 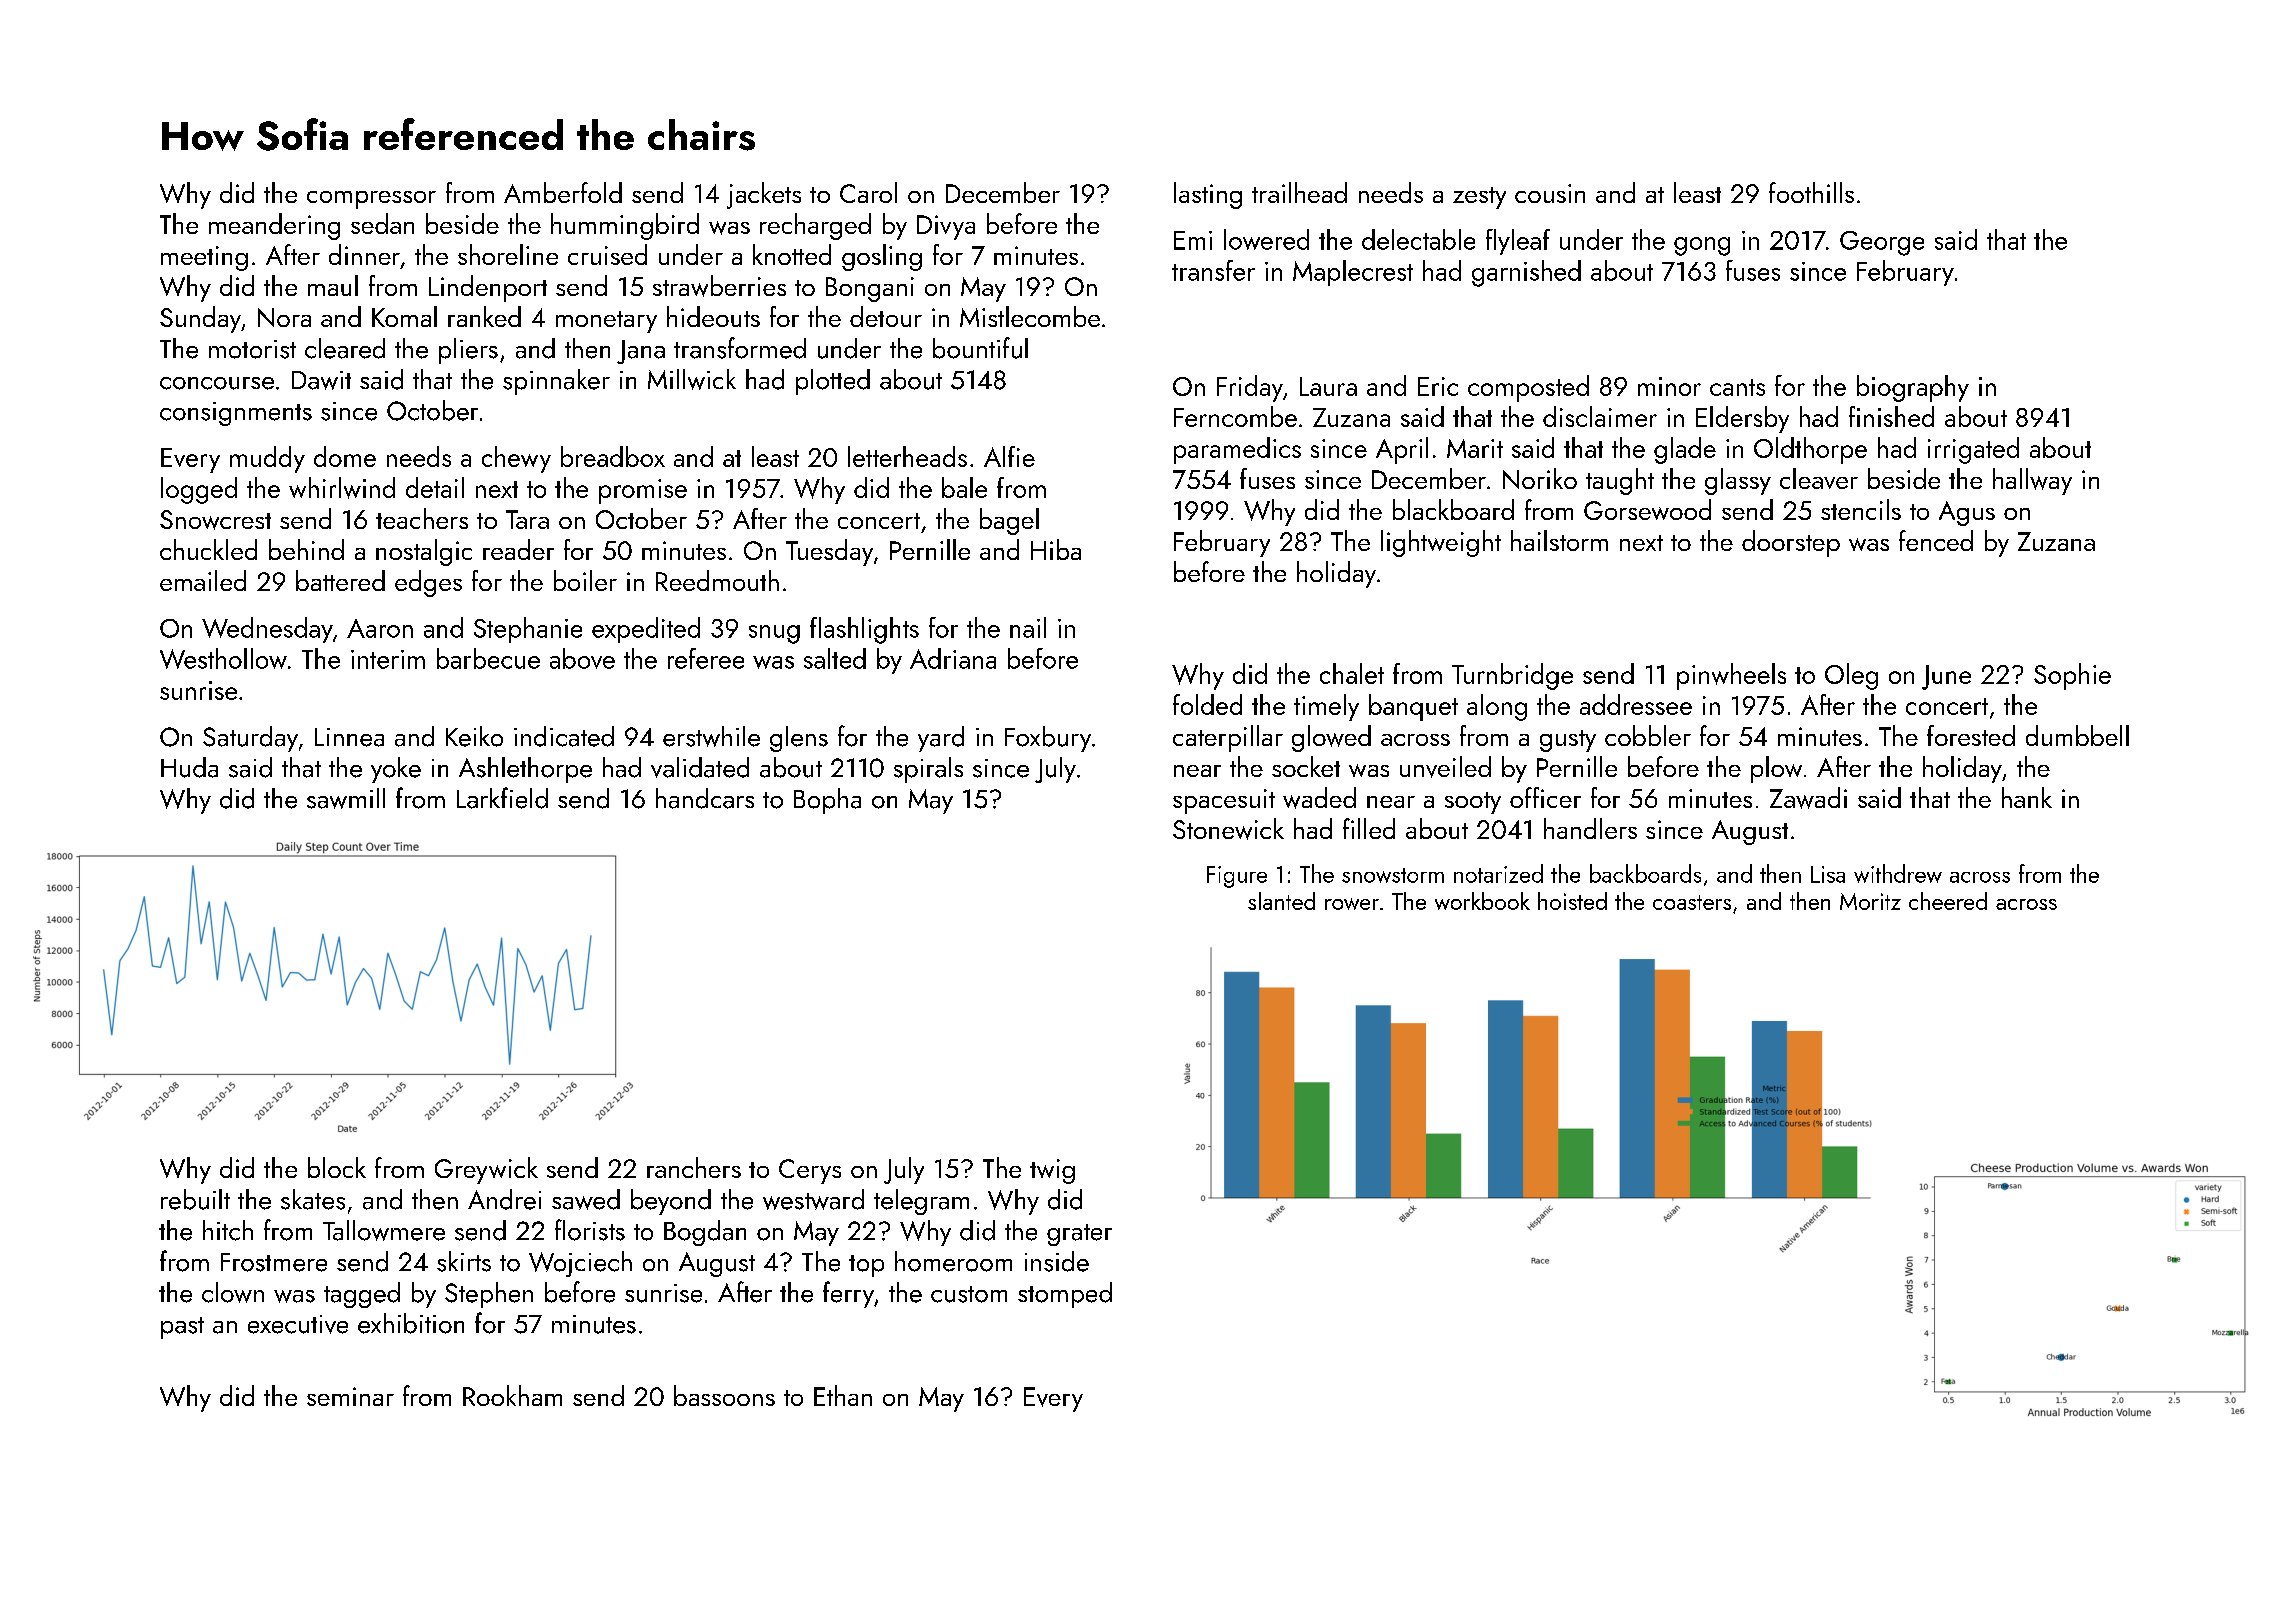 What do you see at coordinates (1473, 803) in the image?
I see `sooty` at bounding box center [1473, 803].
